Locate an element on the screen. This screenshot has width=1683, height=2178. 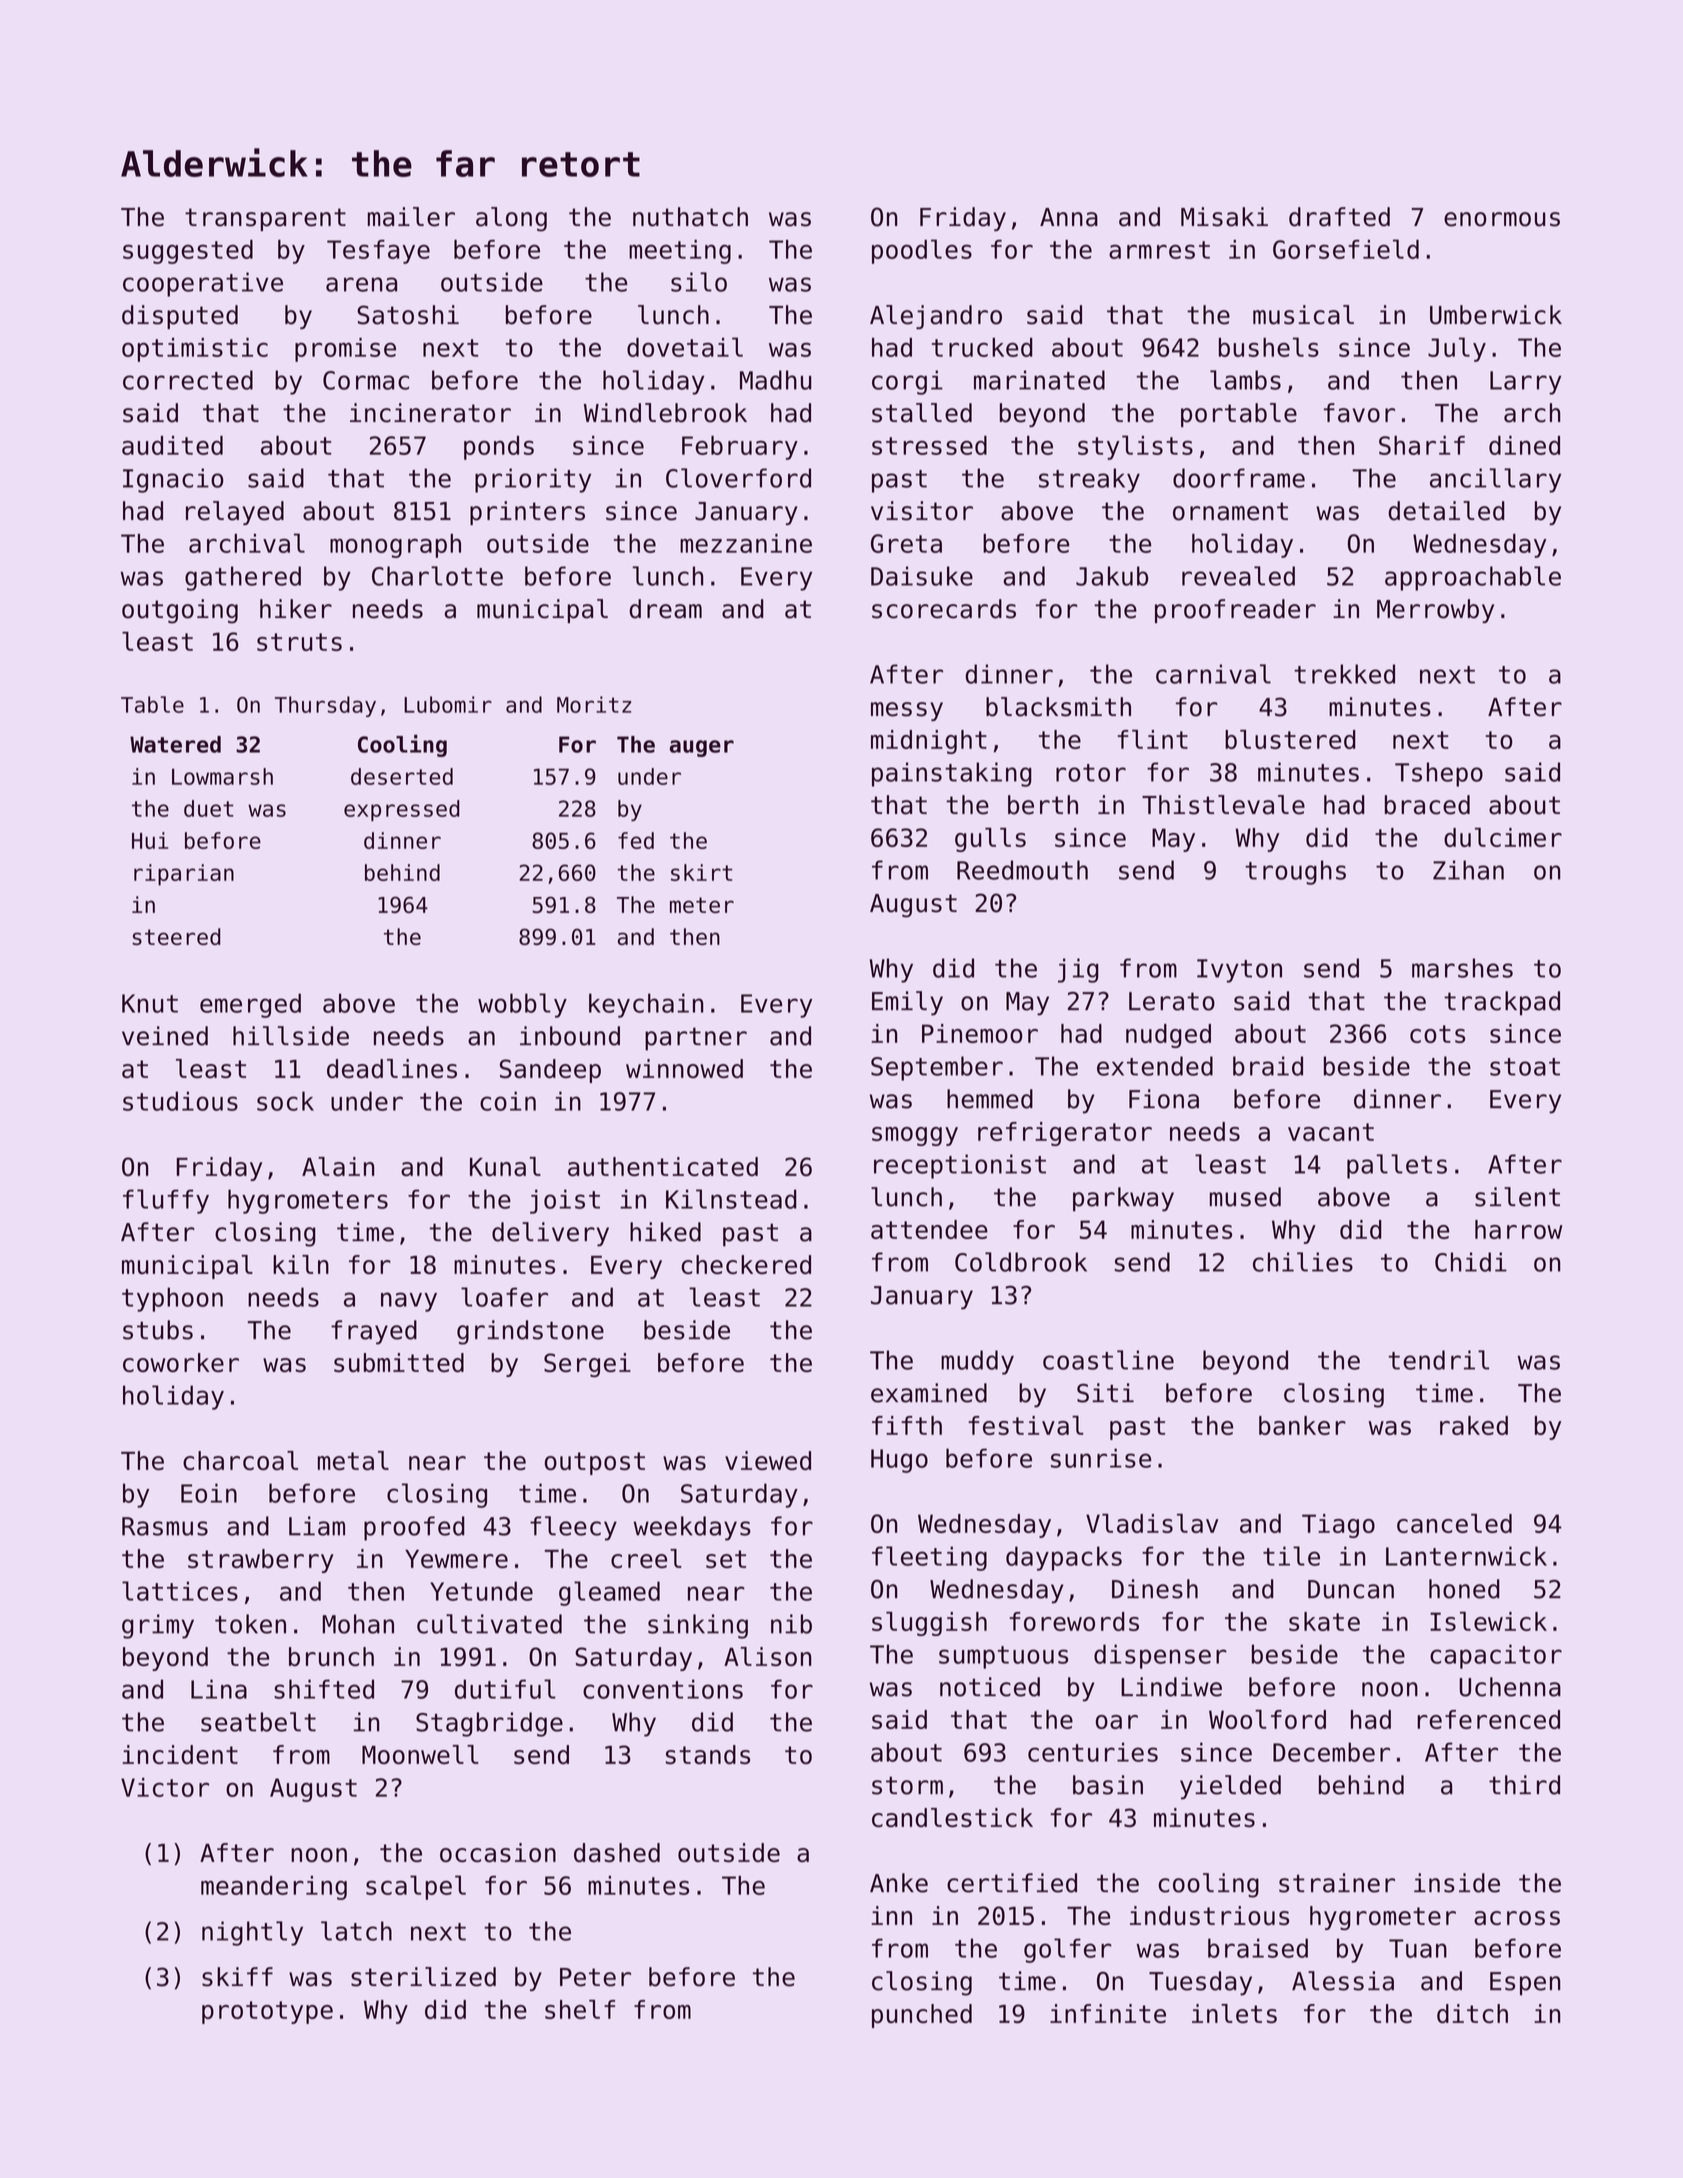
Lowmarsh is located at coordinates (222, 776).
